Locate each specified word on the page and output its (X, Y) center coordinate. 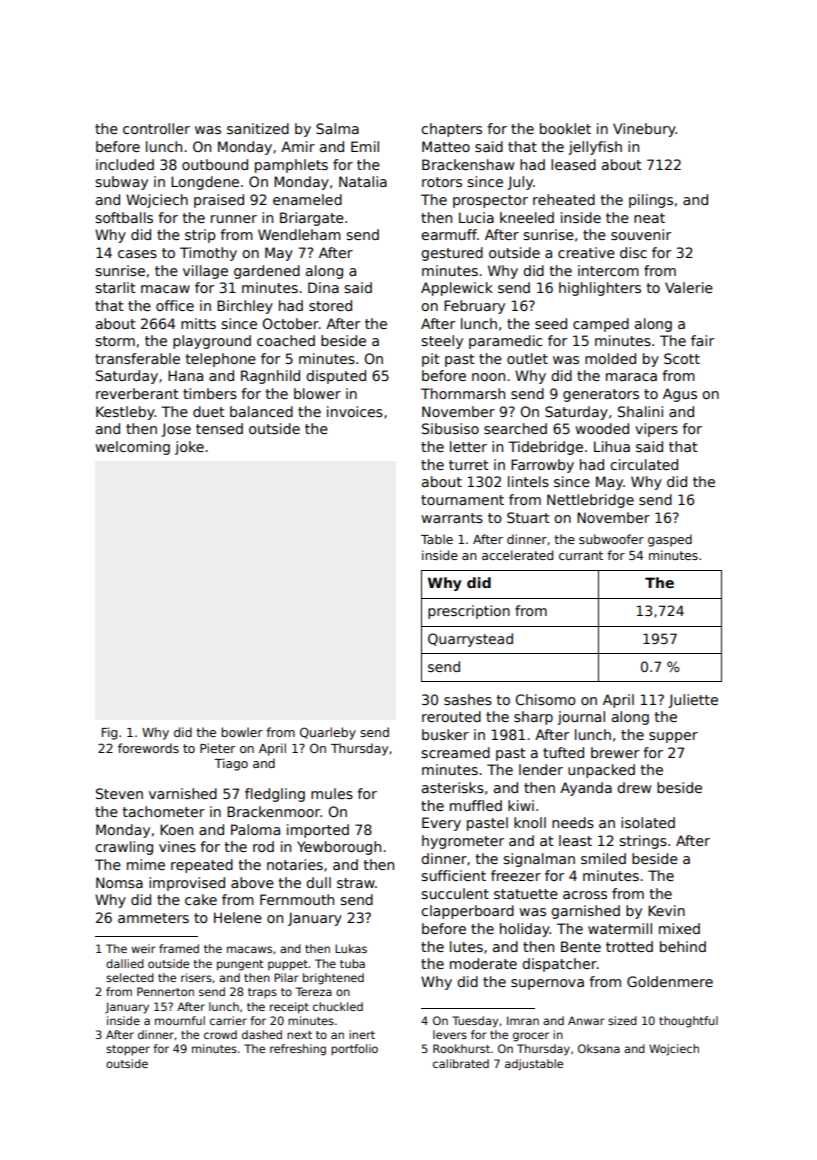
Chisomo (545, 699)
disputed (336, 377)
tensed (219, 428)
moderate (483, 963)
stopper (128, 1050)
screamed (455, 752)
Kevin (666, 910)
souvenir (641, 234)
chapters (451, 130)
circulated (644, 464)
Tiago (231, 764)
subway (121, 183)
